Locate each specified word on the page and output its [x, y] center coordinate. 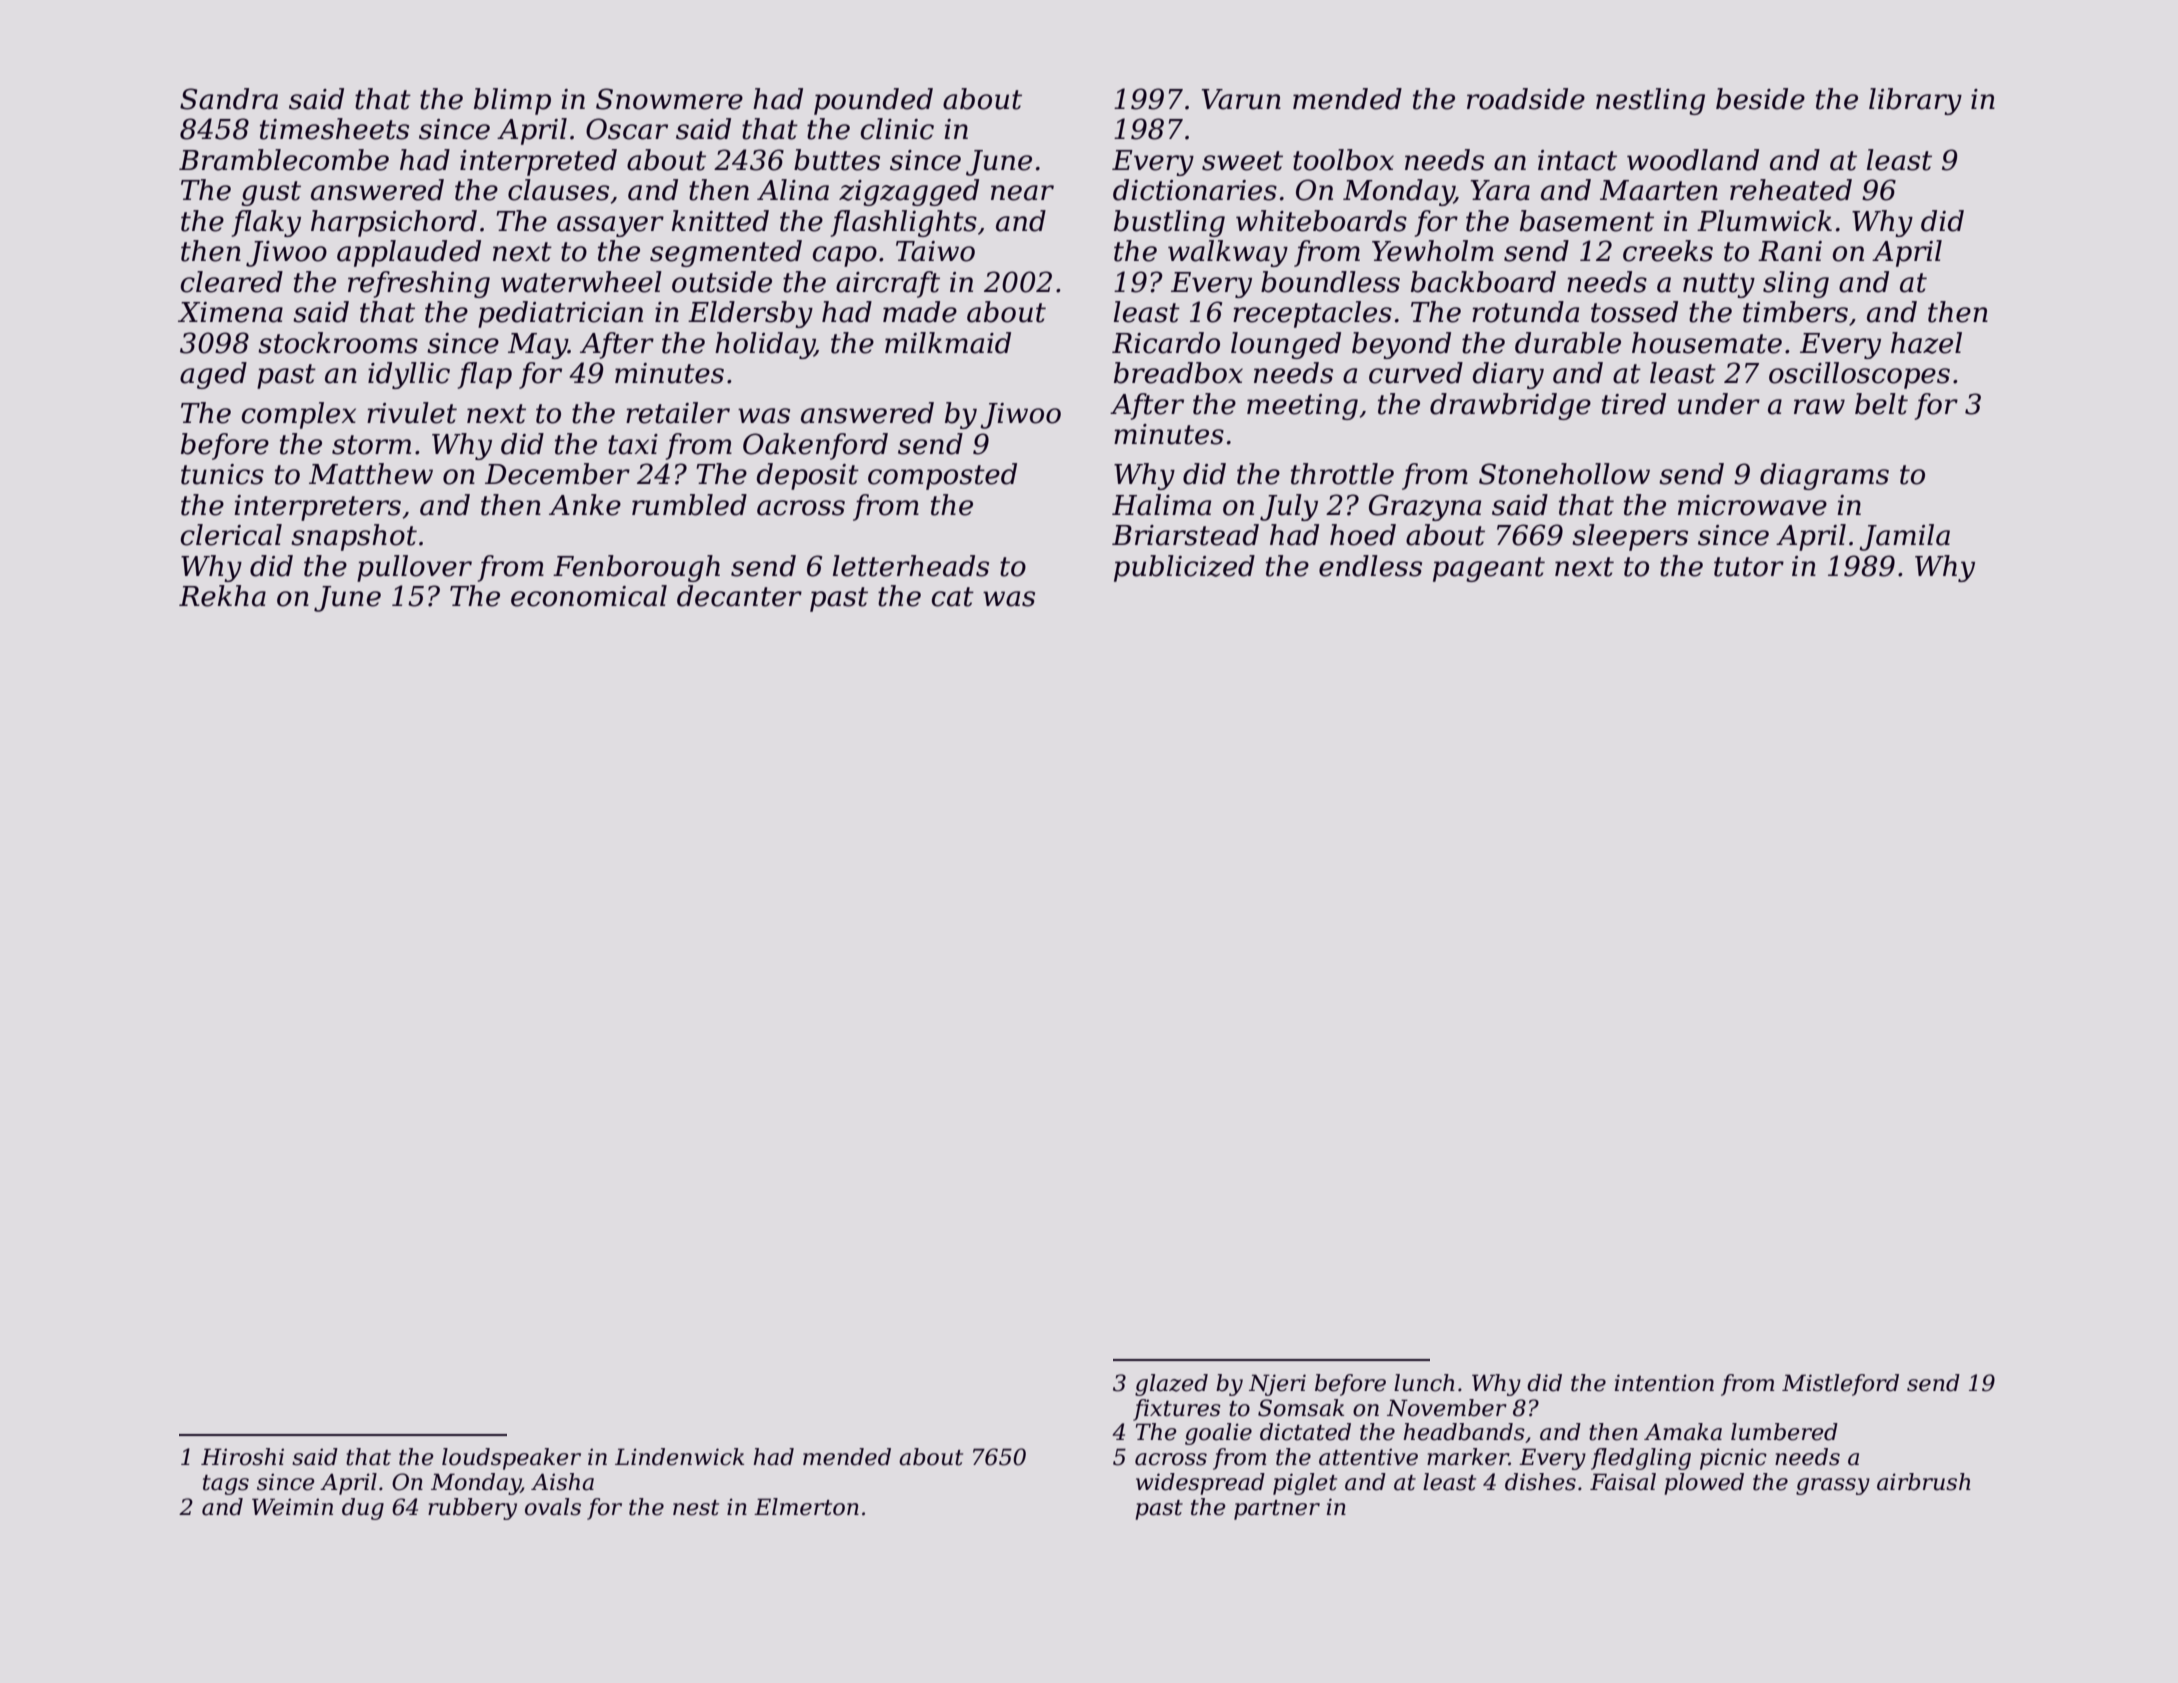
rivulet [412, 413]
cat [953, 597]
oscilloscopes [1859, 375]
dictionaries [1195, 190]
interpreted [538, 162]
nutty [1719, 285]
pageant [1489, 569]
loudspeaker [511, 1459]
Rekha [222, 596]
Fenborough [636, 568]
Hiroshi [242, 1457]
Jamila [1904, 537]
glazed [1171, 1385]
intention [1664, 1383]
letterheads [911, 566]
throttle [1342, 474]
